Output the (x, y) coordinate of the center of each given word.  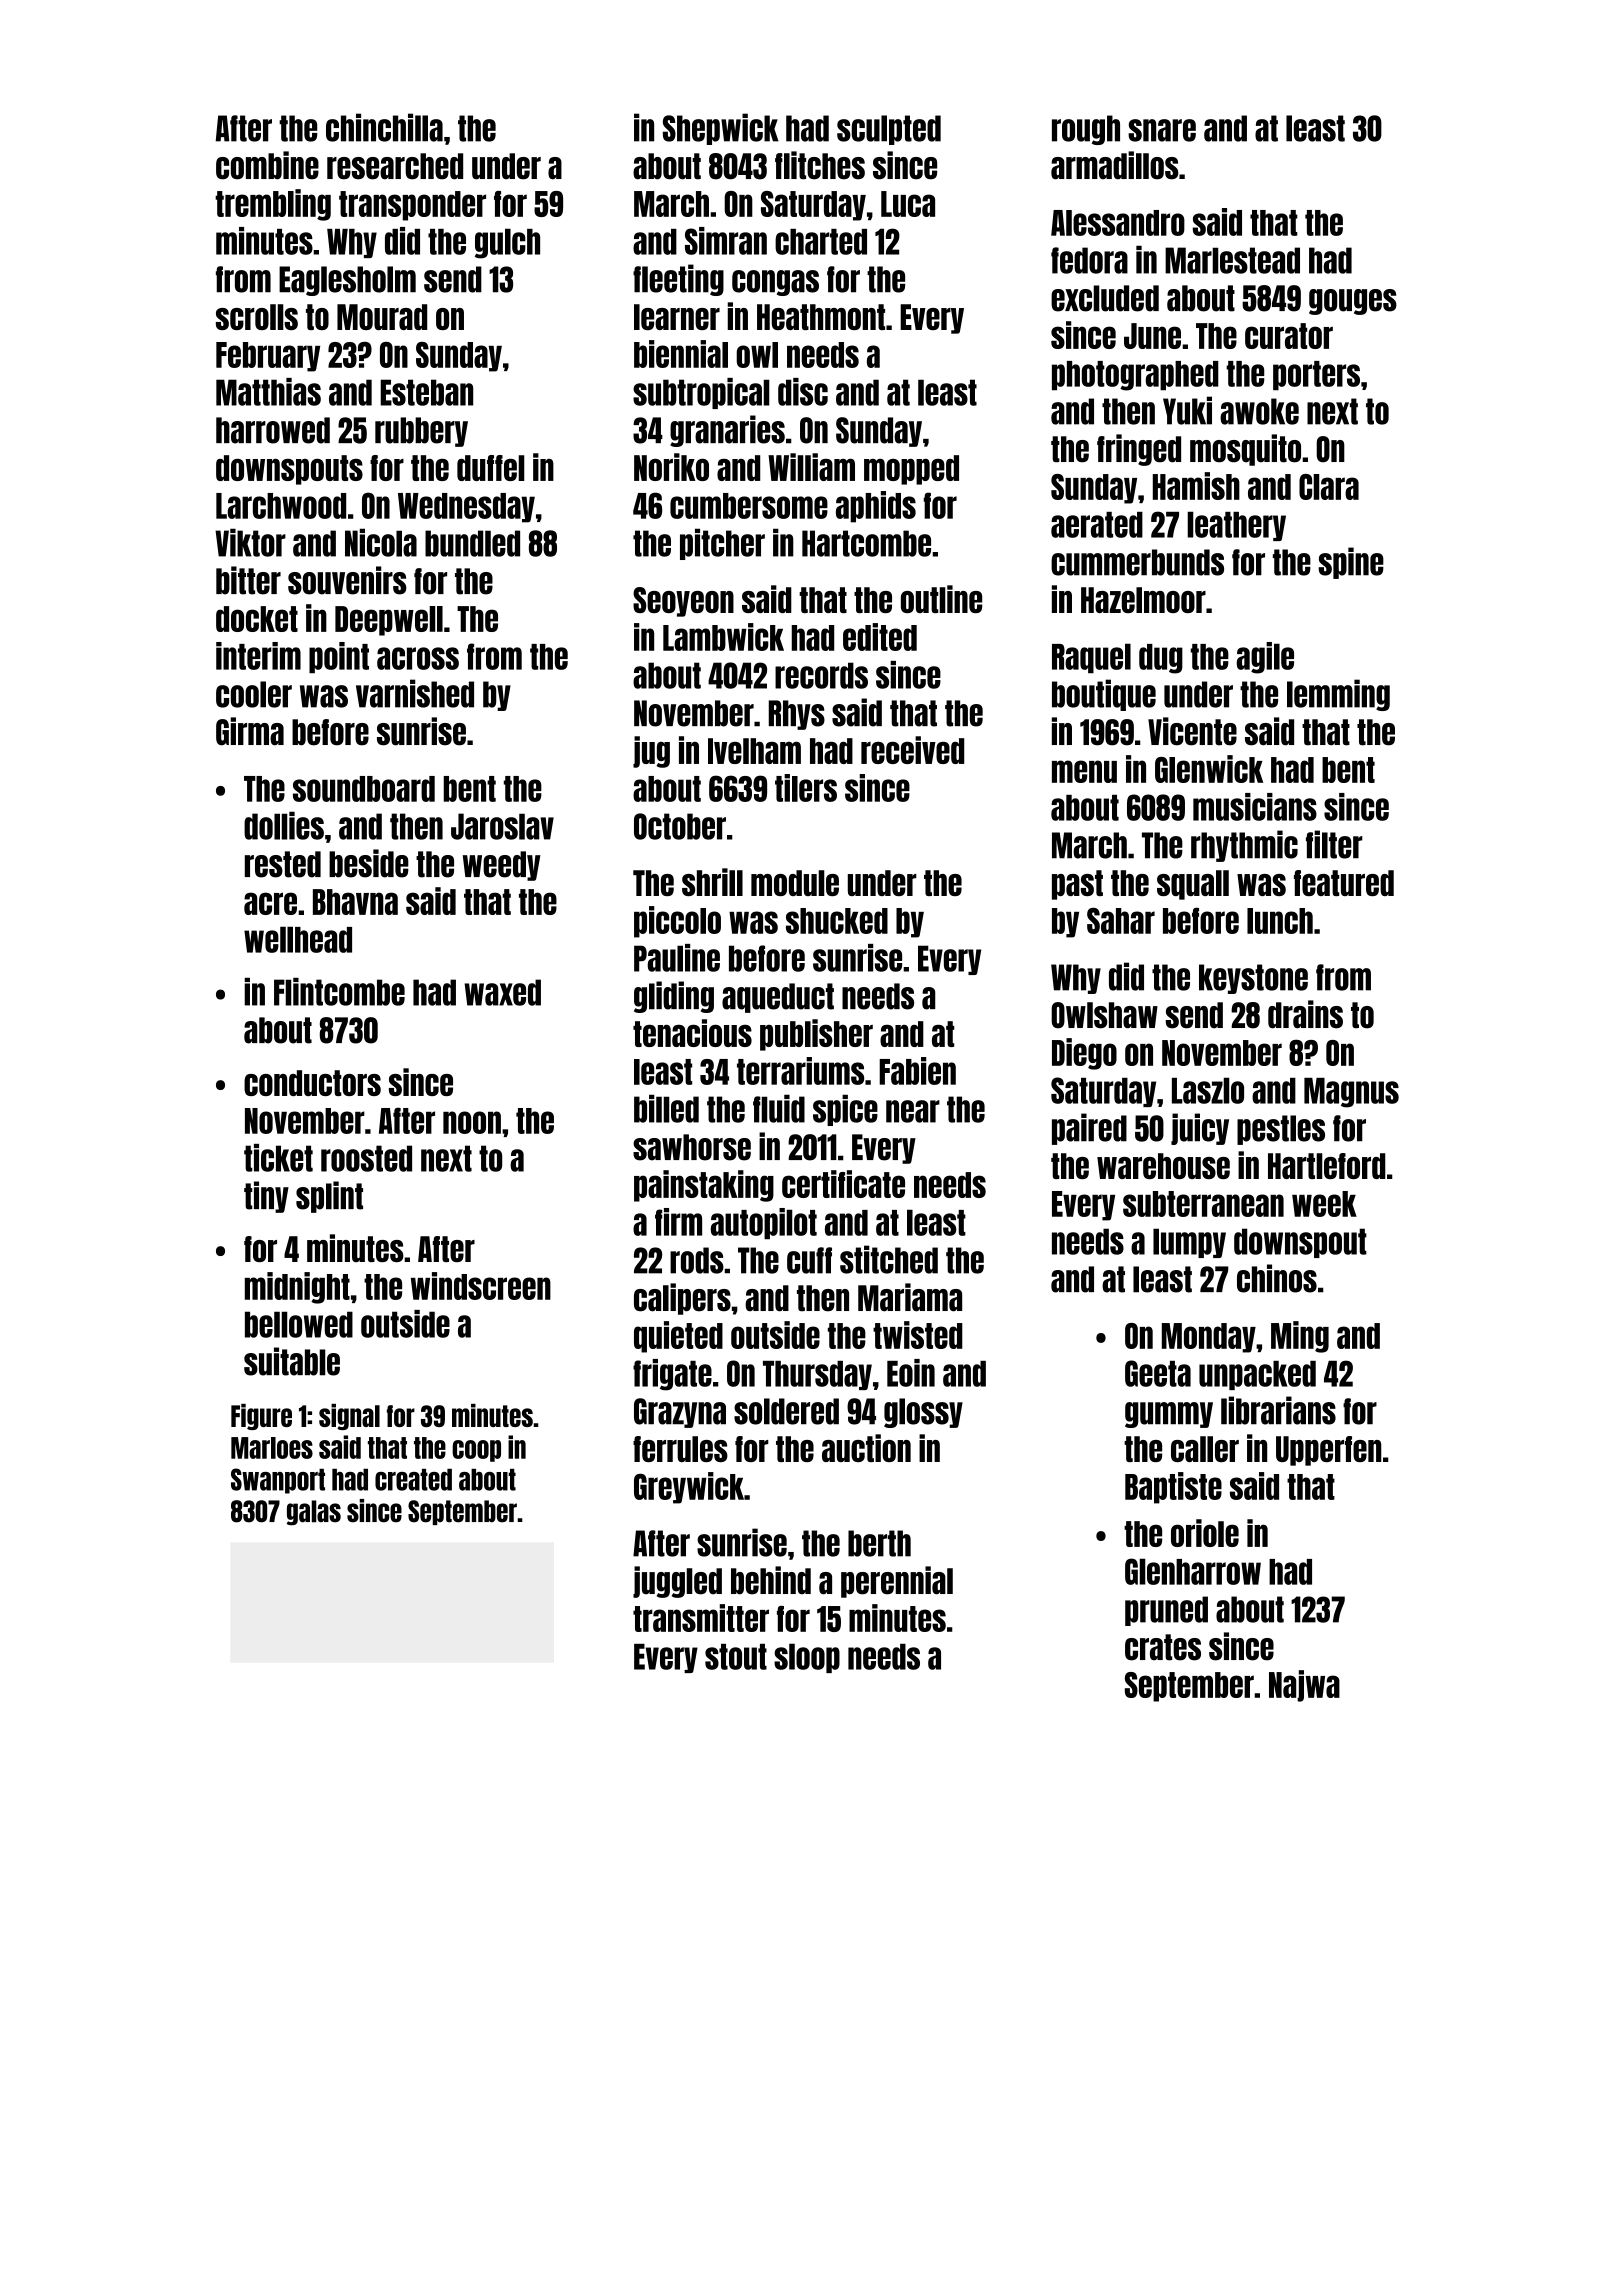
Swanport (278, 1481)
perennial (897, 1582)
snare (1162, 130)
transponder (412, 206)
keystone (1253, 979)
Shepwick (721, 129)
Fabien (917, 1071)
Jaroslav (502, 826)
